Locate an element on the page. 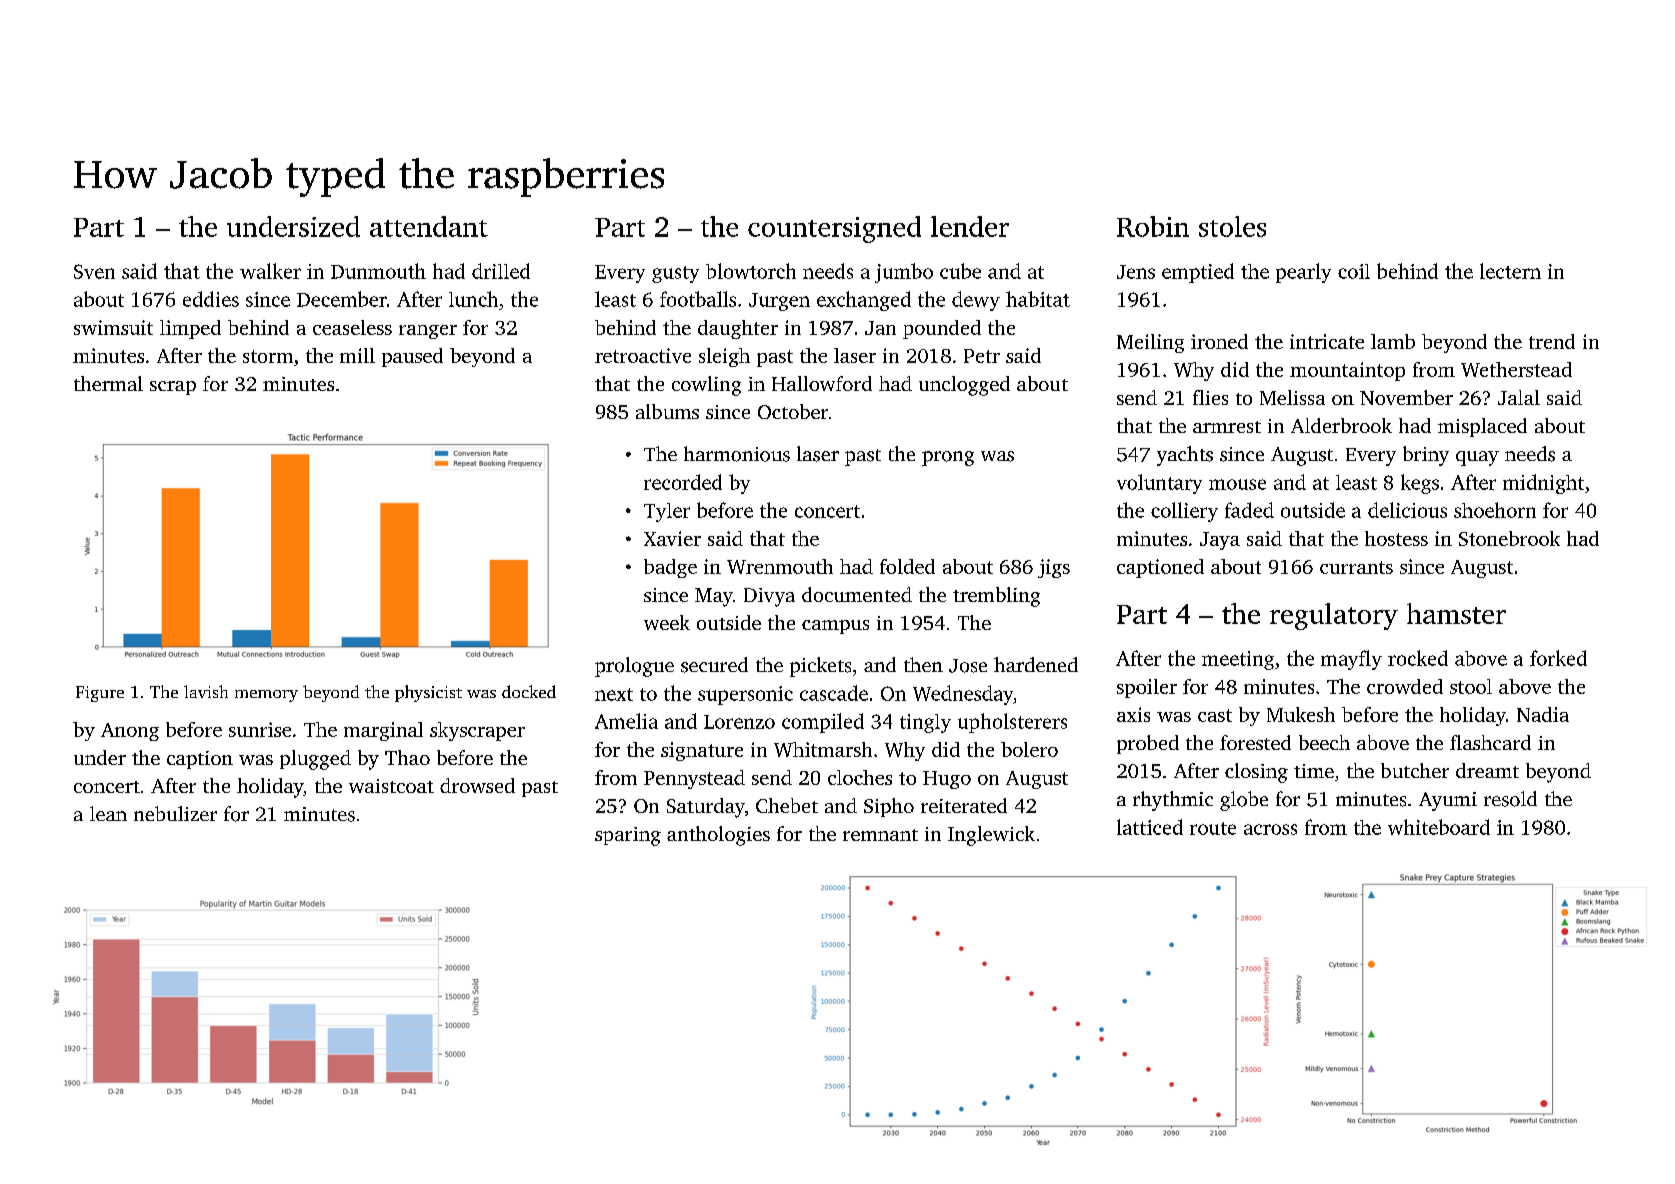 Image resolution: width=1675 pixels, height=1184 pixels. misplaced is located at coordinates (1482, 427).
